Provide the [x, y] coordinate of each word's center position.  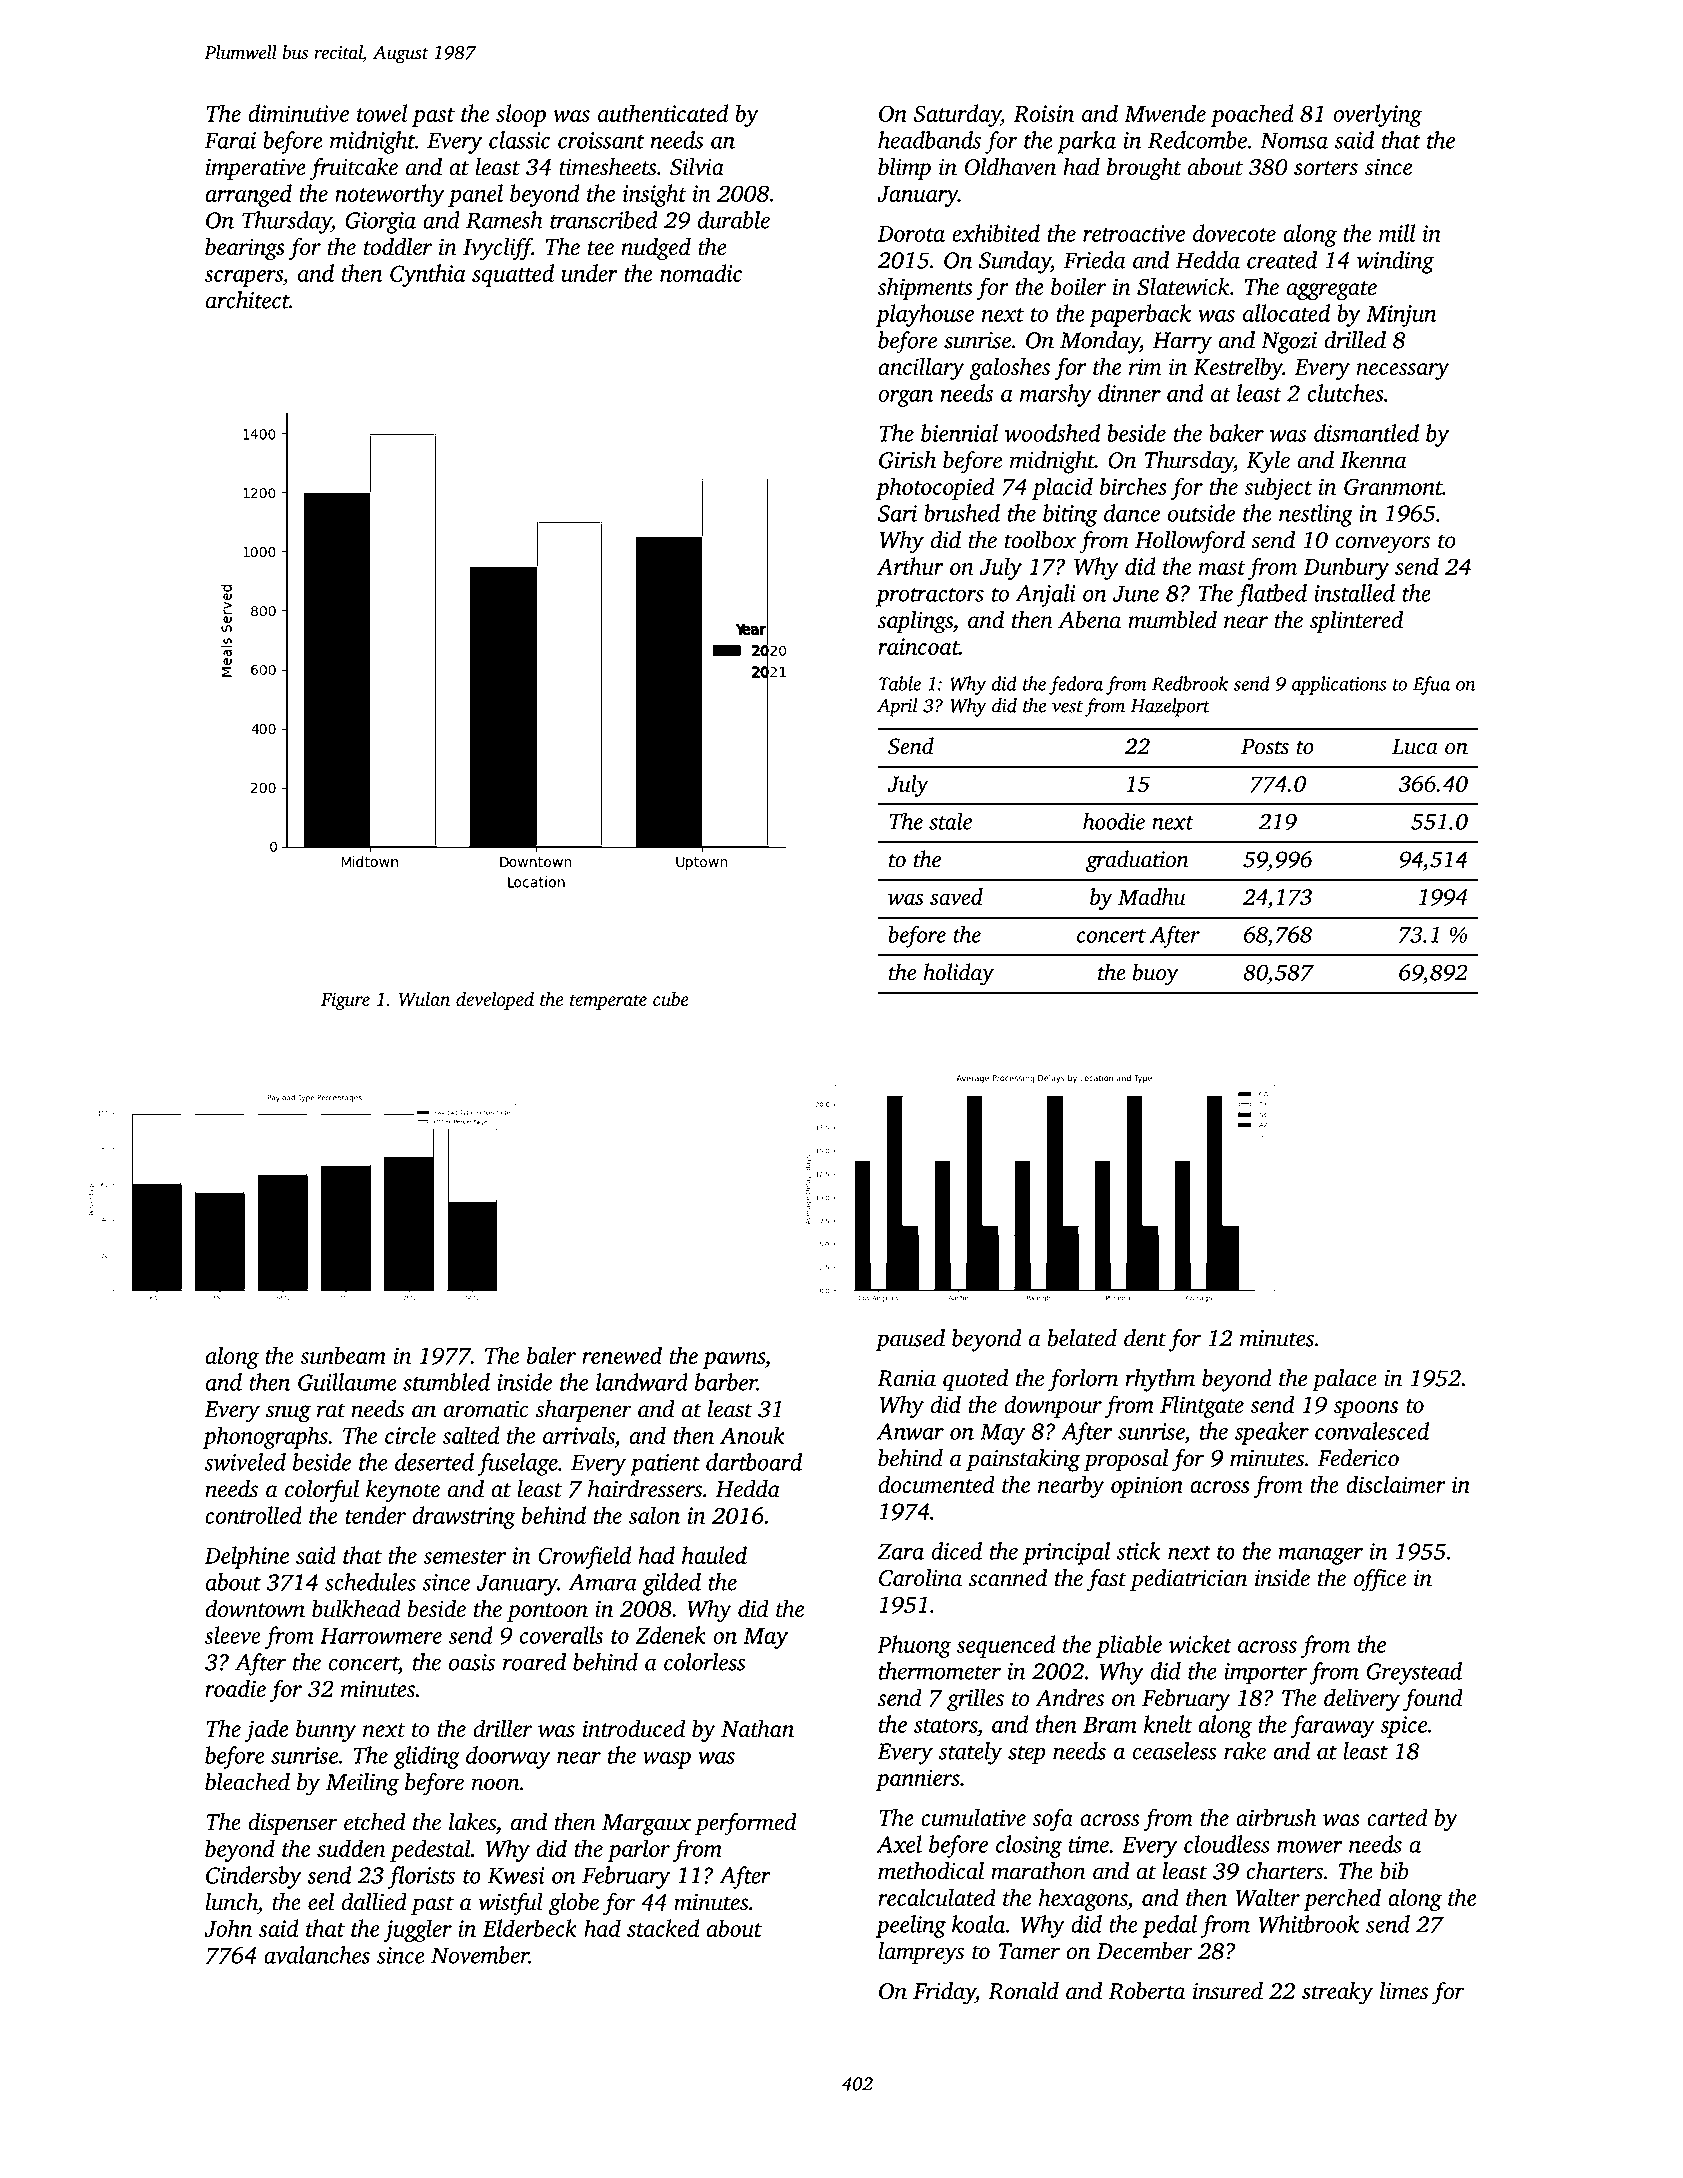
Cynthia [428, 275]
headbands [929, 140]
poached [1252, 115]
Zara [900, 1551]
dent [1145, 1338]
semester [464, 1557]
